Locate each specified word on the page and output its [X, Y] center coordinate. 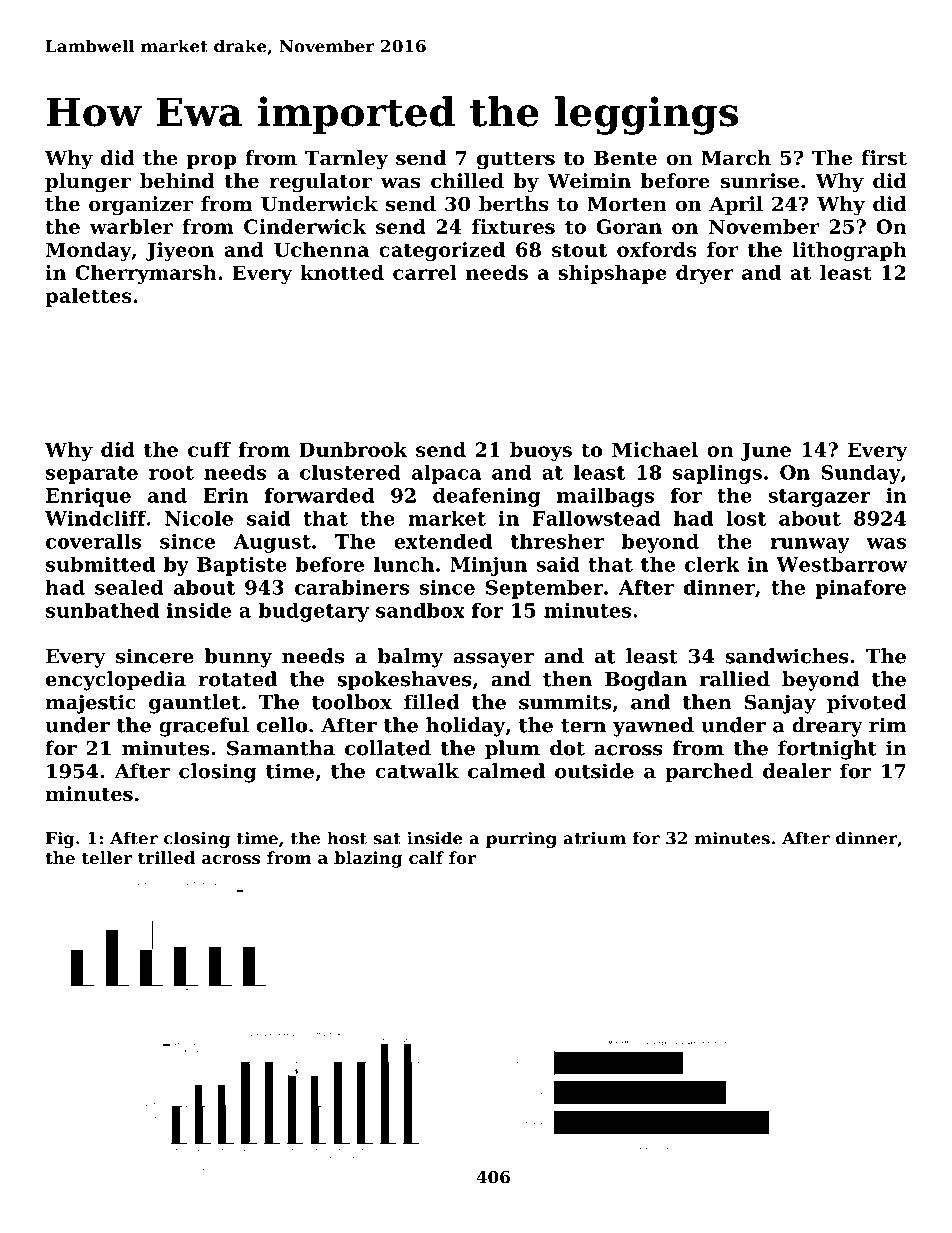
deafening [487, 497]
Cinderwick [305, 226]
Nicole [199, 518]
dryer [705, 274]
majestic [90, 704]
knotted [342, 272]
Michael [655, 449]
